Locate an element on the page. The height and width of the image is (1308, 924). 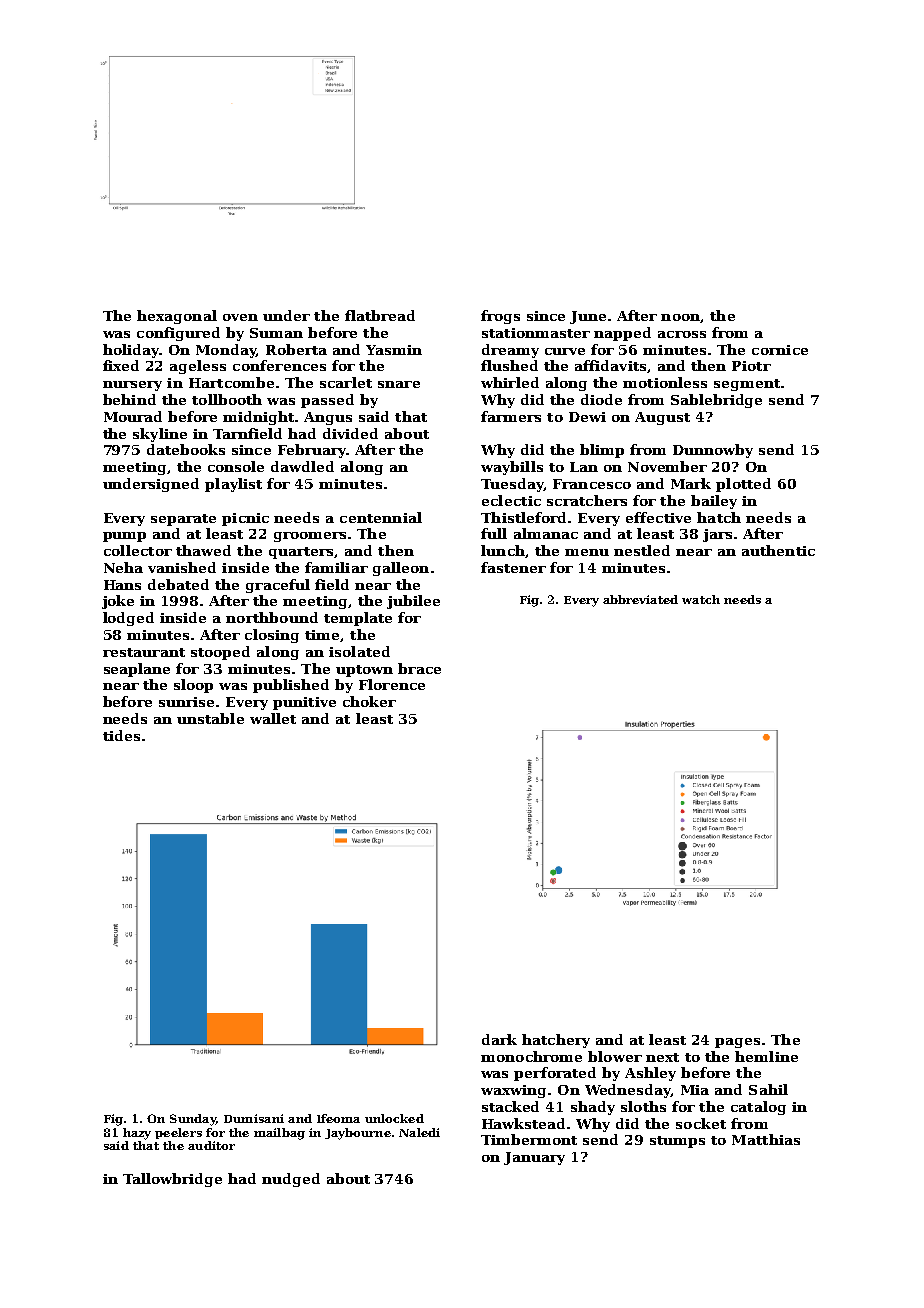
hexagonal is located at coordinates (177, 317).
